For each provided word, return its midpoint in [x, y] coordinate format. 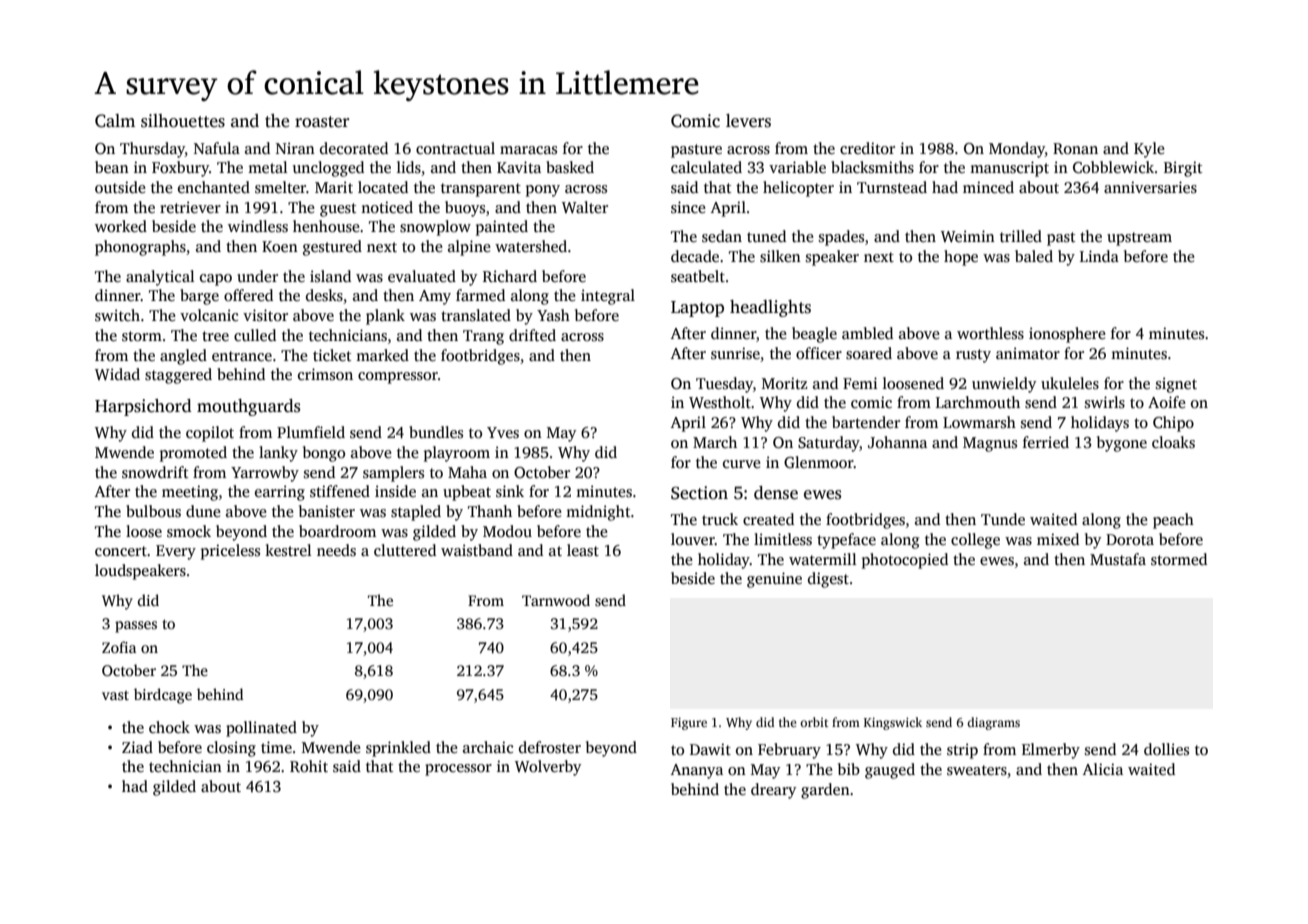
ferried [1046, 442]
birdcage [163, 696]
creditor [867, 148]
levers [748, 121]
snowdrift [155, 472]
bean [112, 167]
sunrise [735, 353]
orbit [814, 722]
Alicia [1103, 769]
